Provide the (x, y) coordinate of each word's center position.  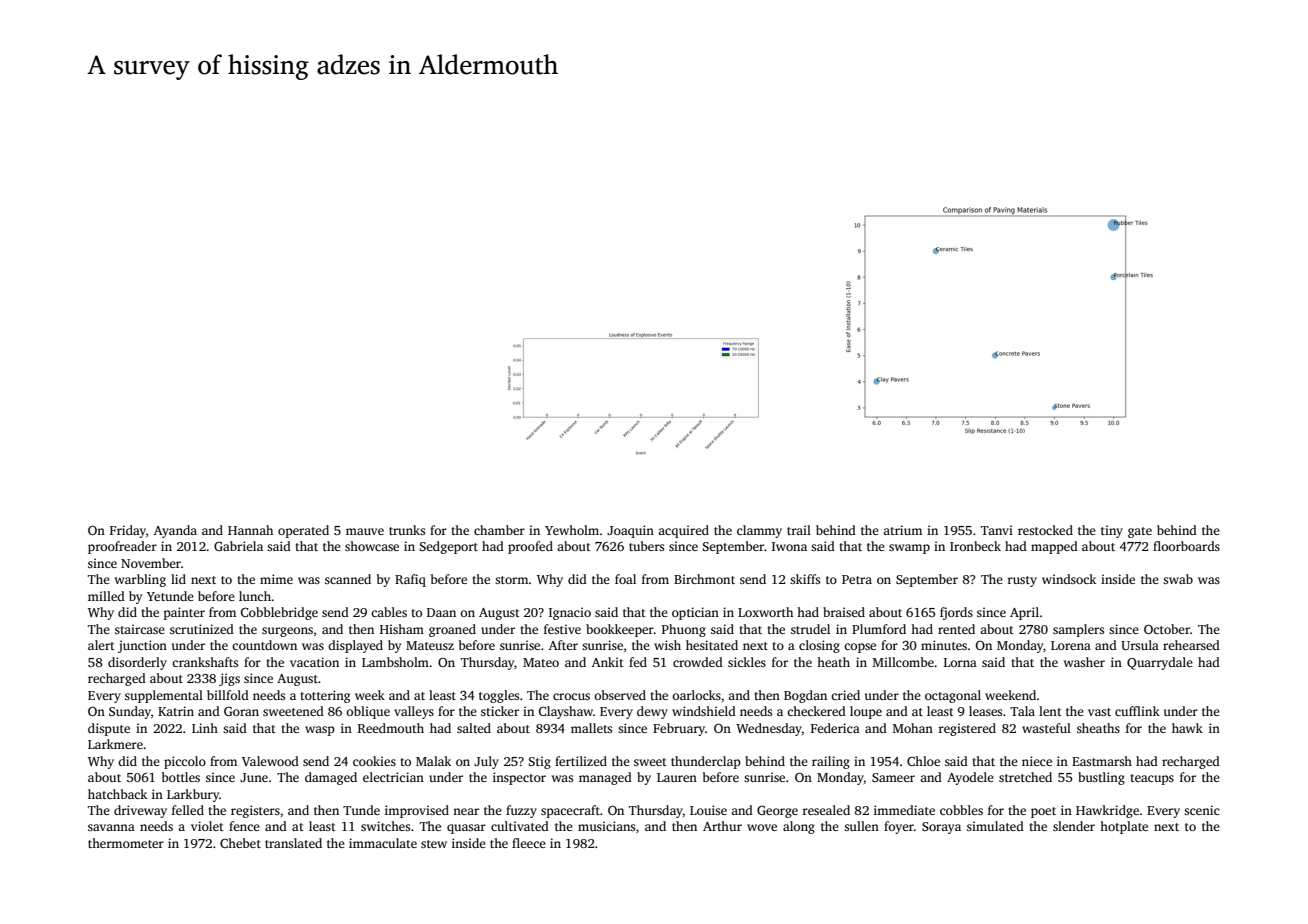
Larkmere (115, 744)
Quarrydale (1160, 663)
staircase (140, 629)
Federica (835, 728)
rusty (1022, 581)
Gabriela (238, 546)
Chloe (923, 761)
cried (845, 695)
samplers (1078, 630)
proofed (530, 547)
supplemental (164, 696)
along (799, 827)
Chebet (240, 843)
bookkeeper (620, 630)
